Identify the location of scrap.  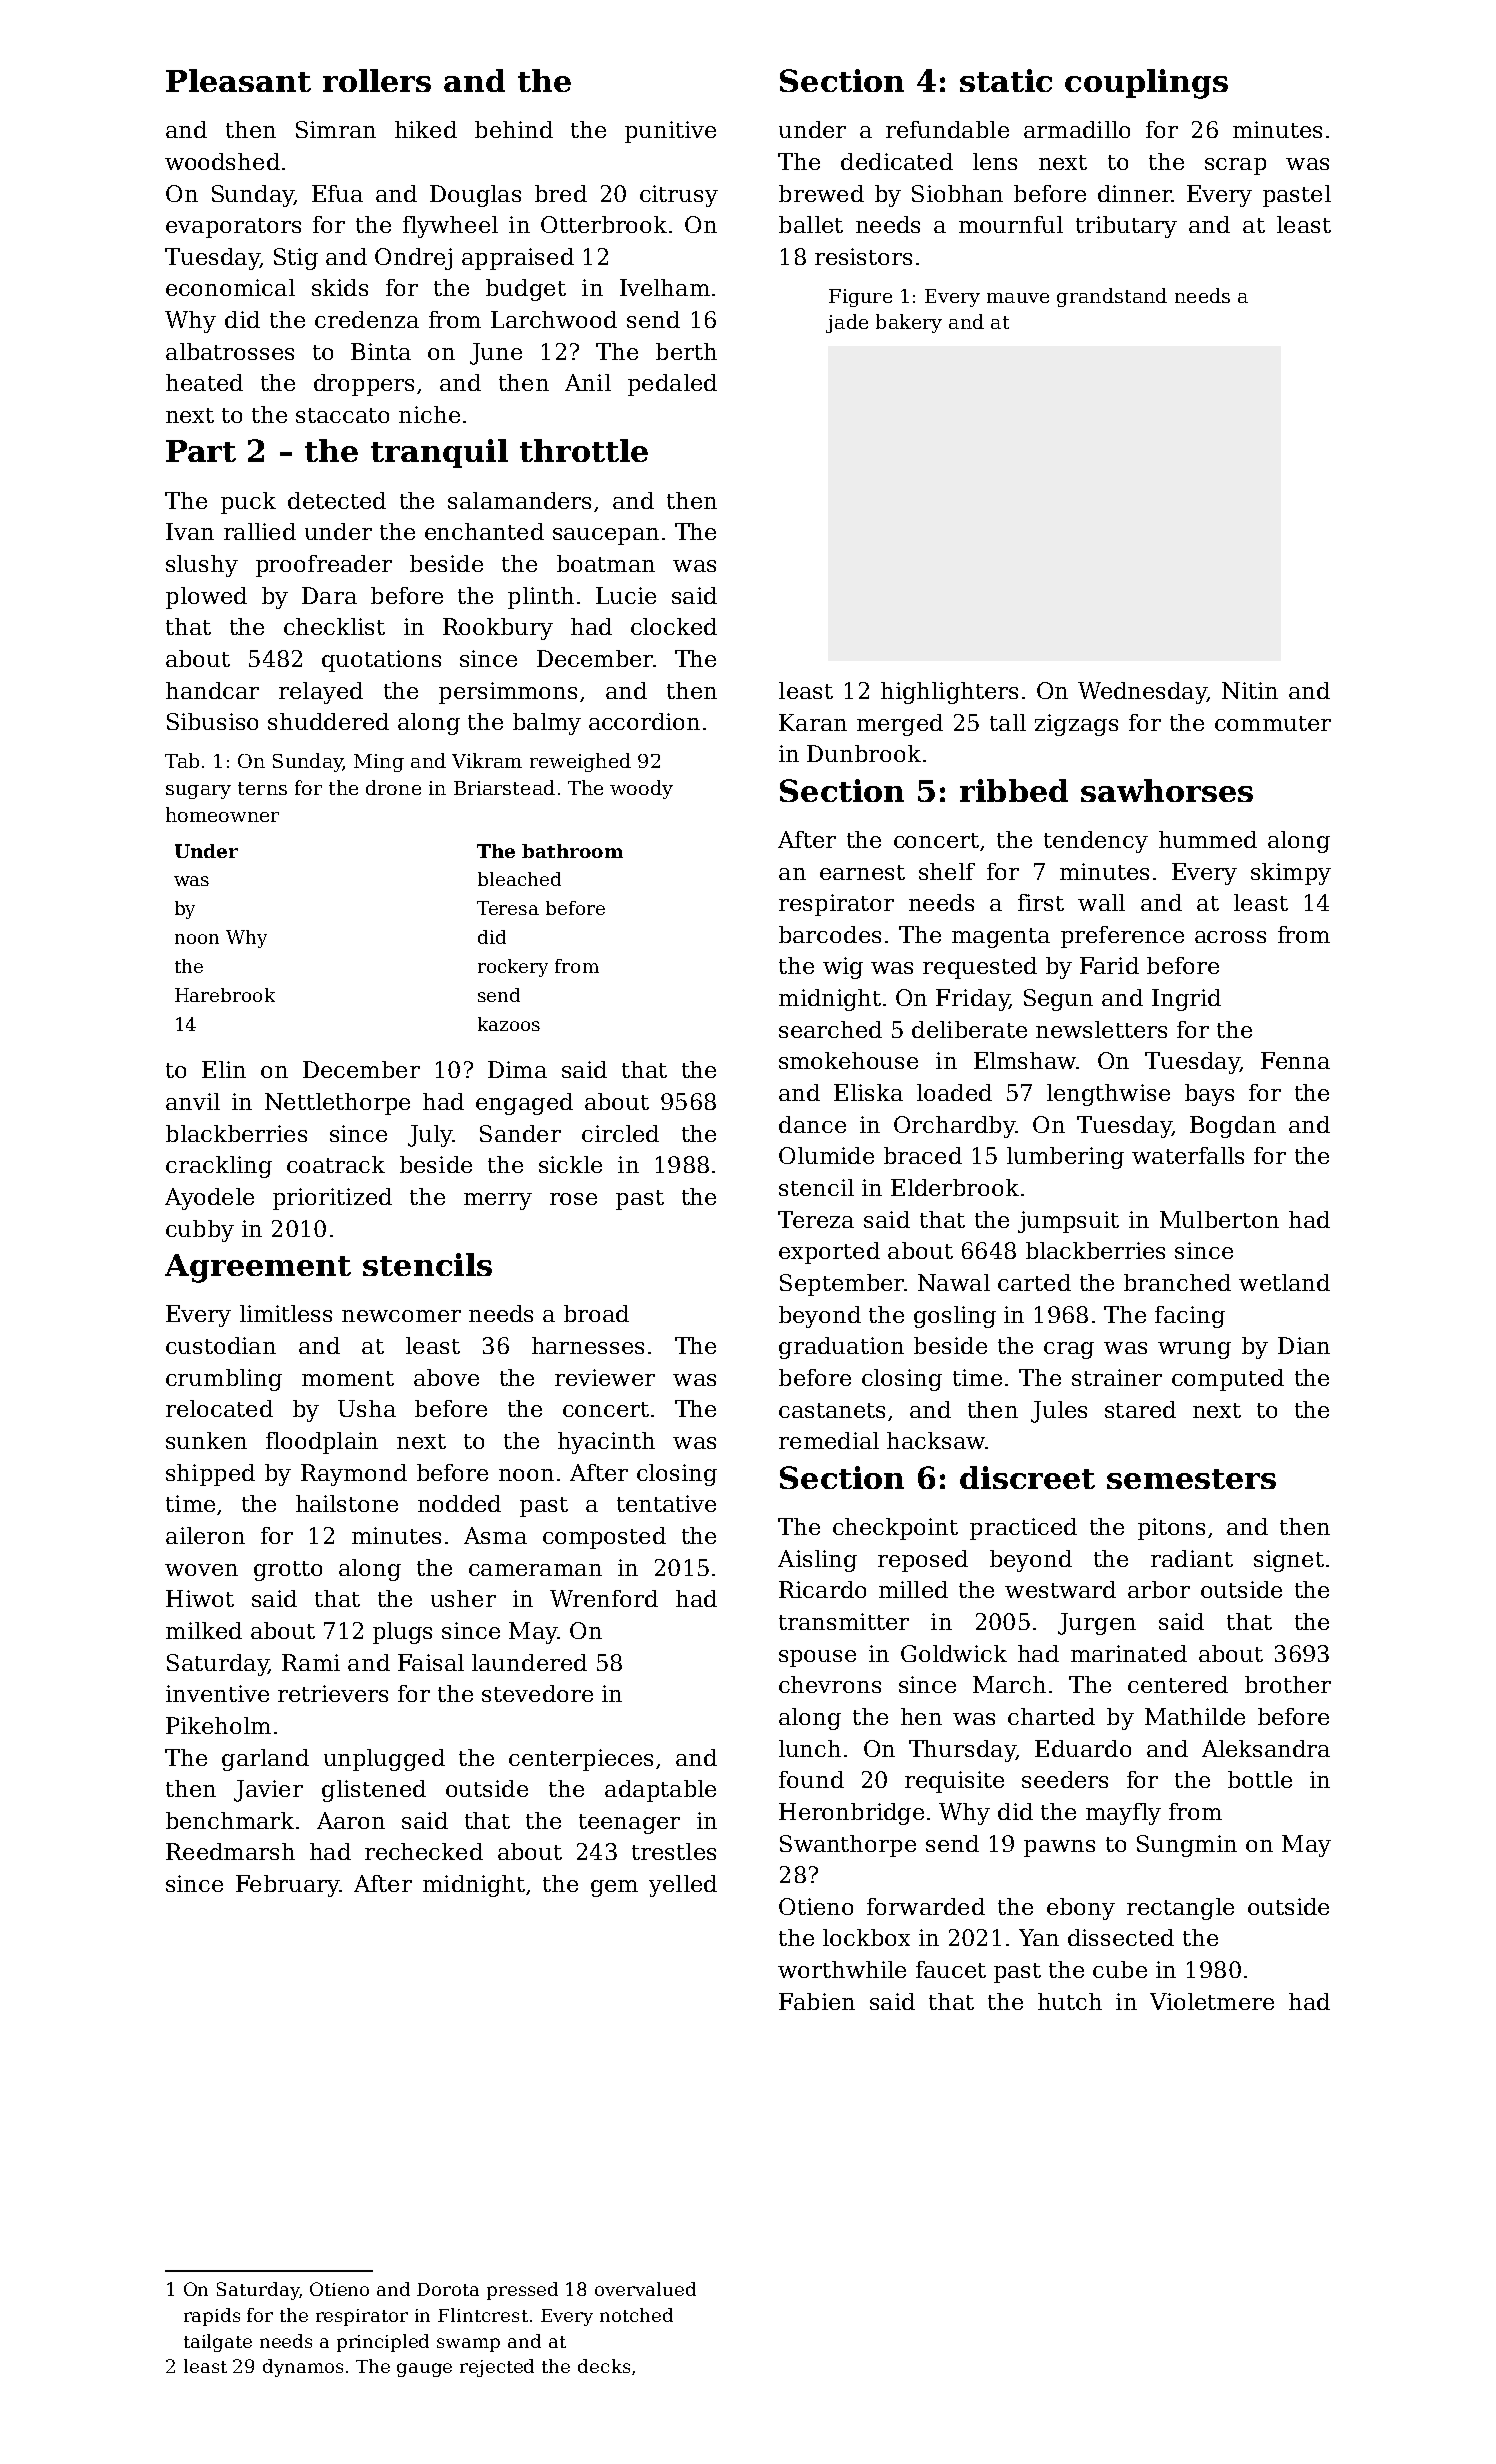
(1235, 166).
